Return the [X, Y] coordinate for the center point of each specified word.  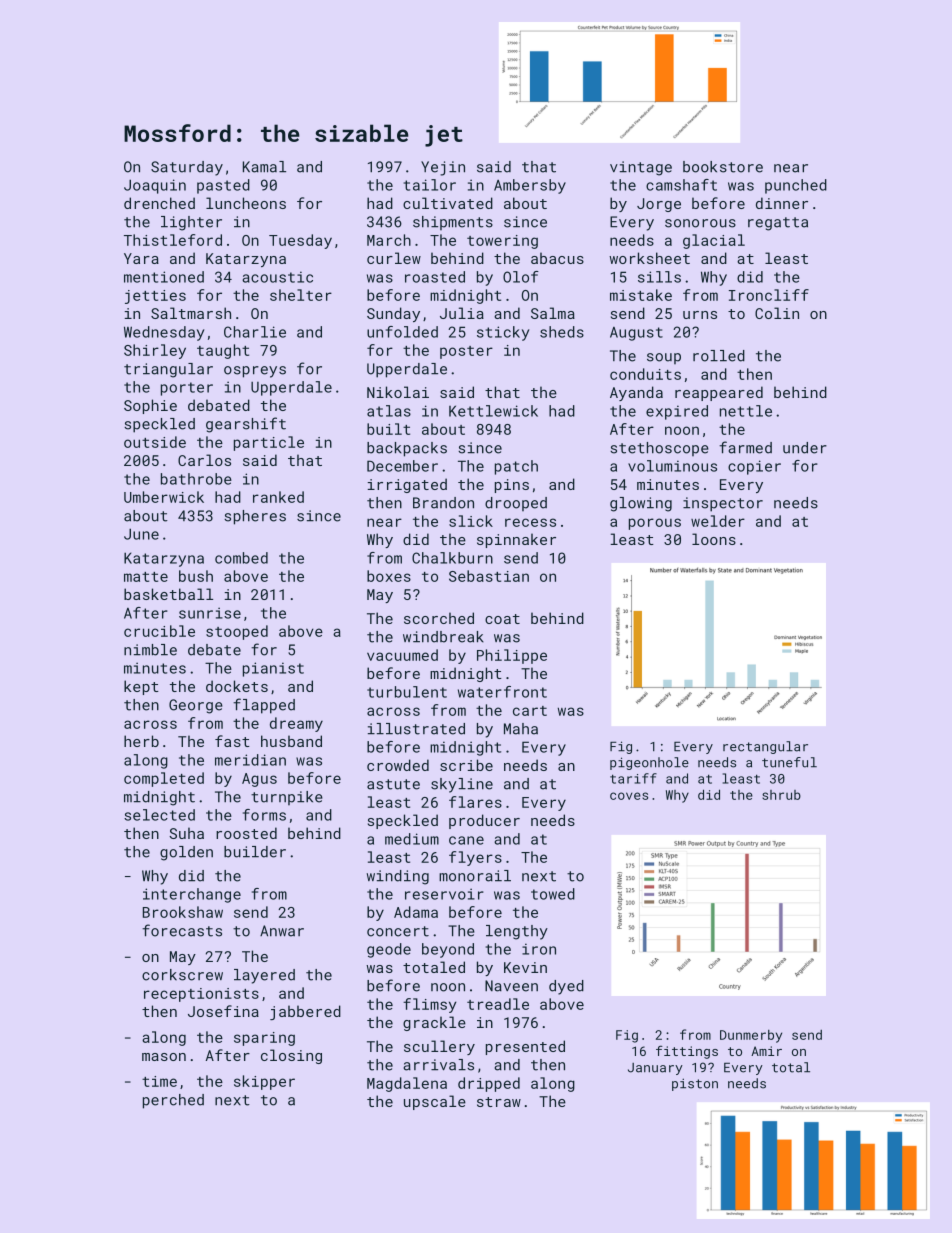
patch [516, 467]
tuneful [789, 762]
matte [146, 577]
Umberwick [164, 497]
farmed [745, 447]
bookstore [723, 167]
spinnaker [516, 540]
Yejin [443, 168]
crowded [398, 765]
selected [159, 815]
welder [718, 521]
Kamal [264, 167]
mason [164, 1057]
